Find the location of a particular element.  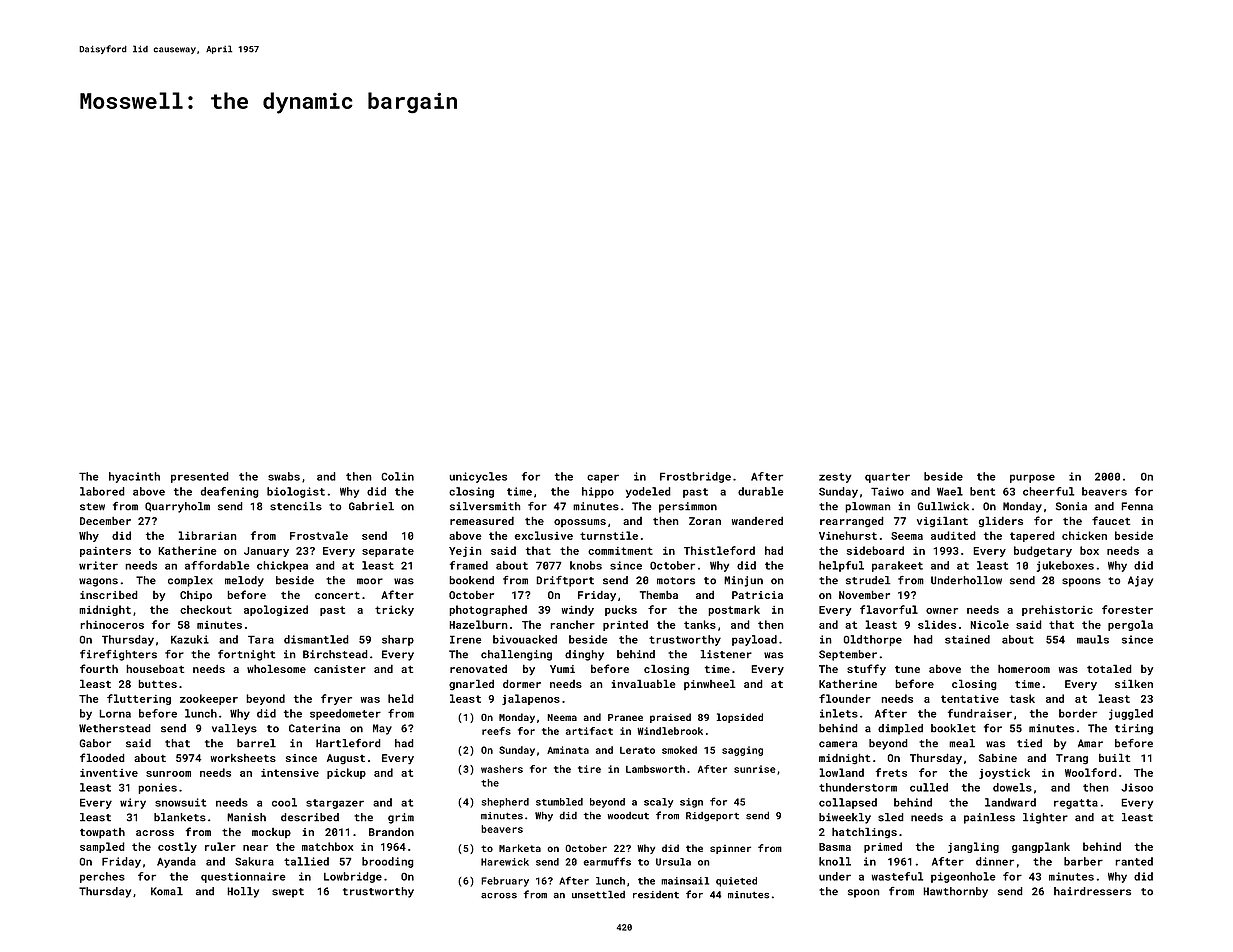

Aminata is located at coordinates (568, 750).
